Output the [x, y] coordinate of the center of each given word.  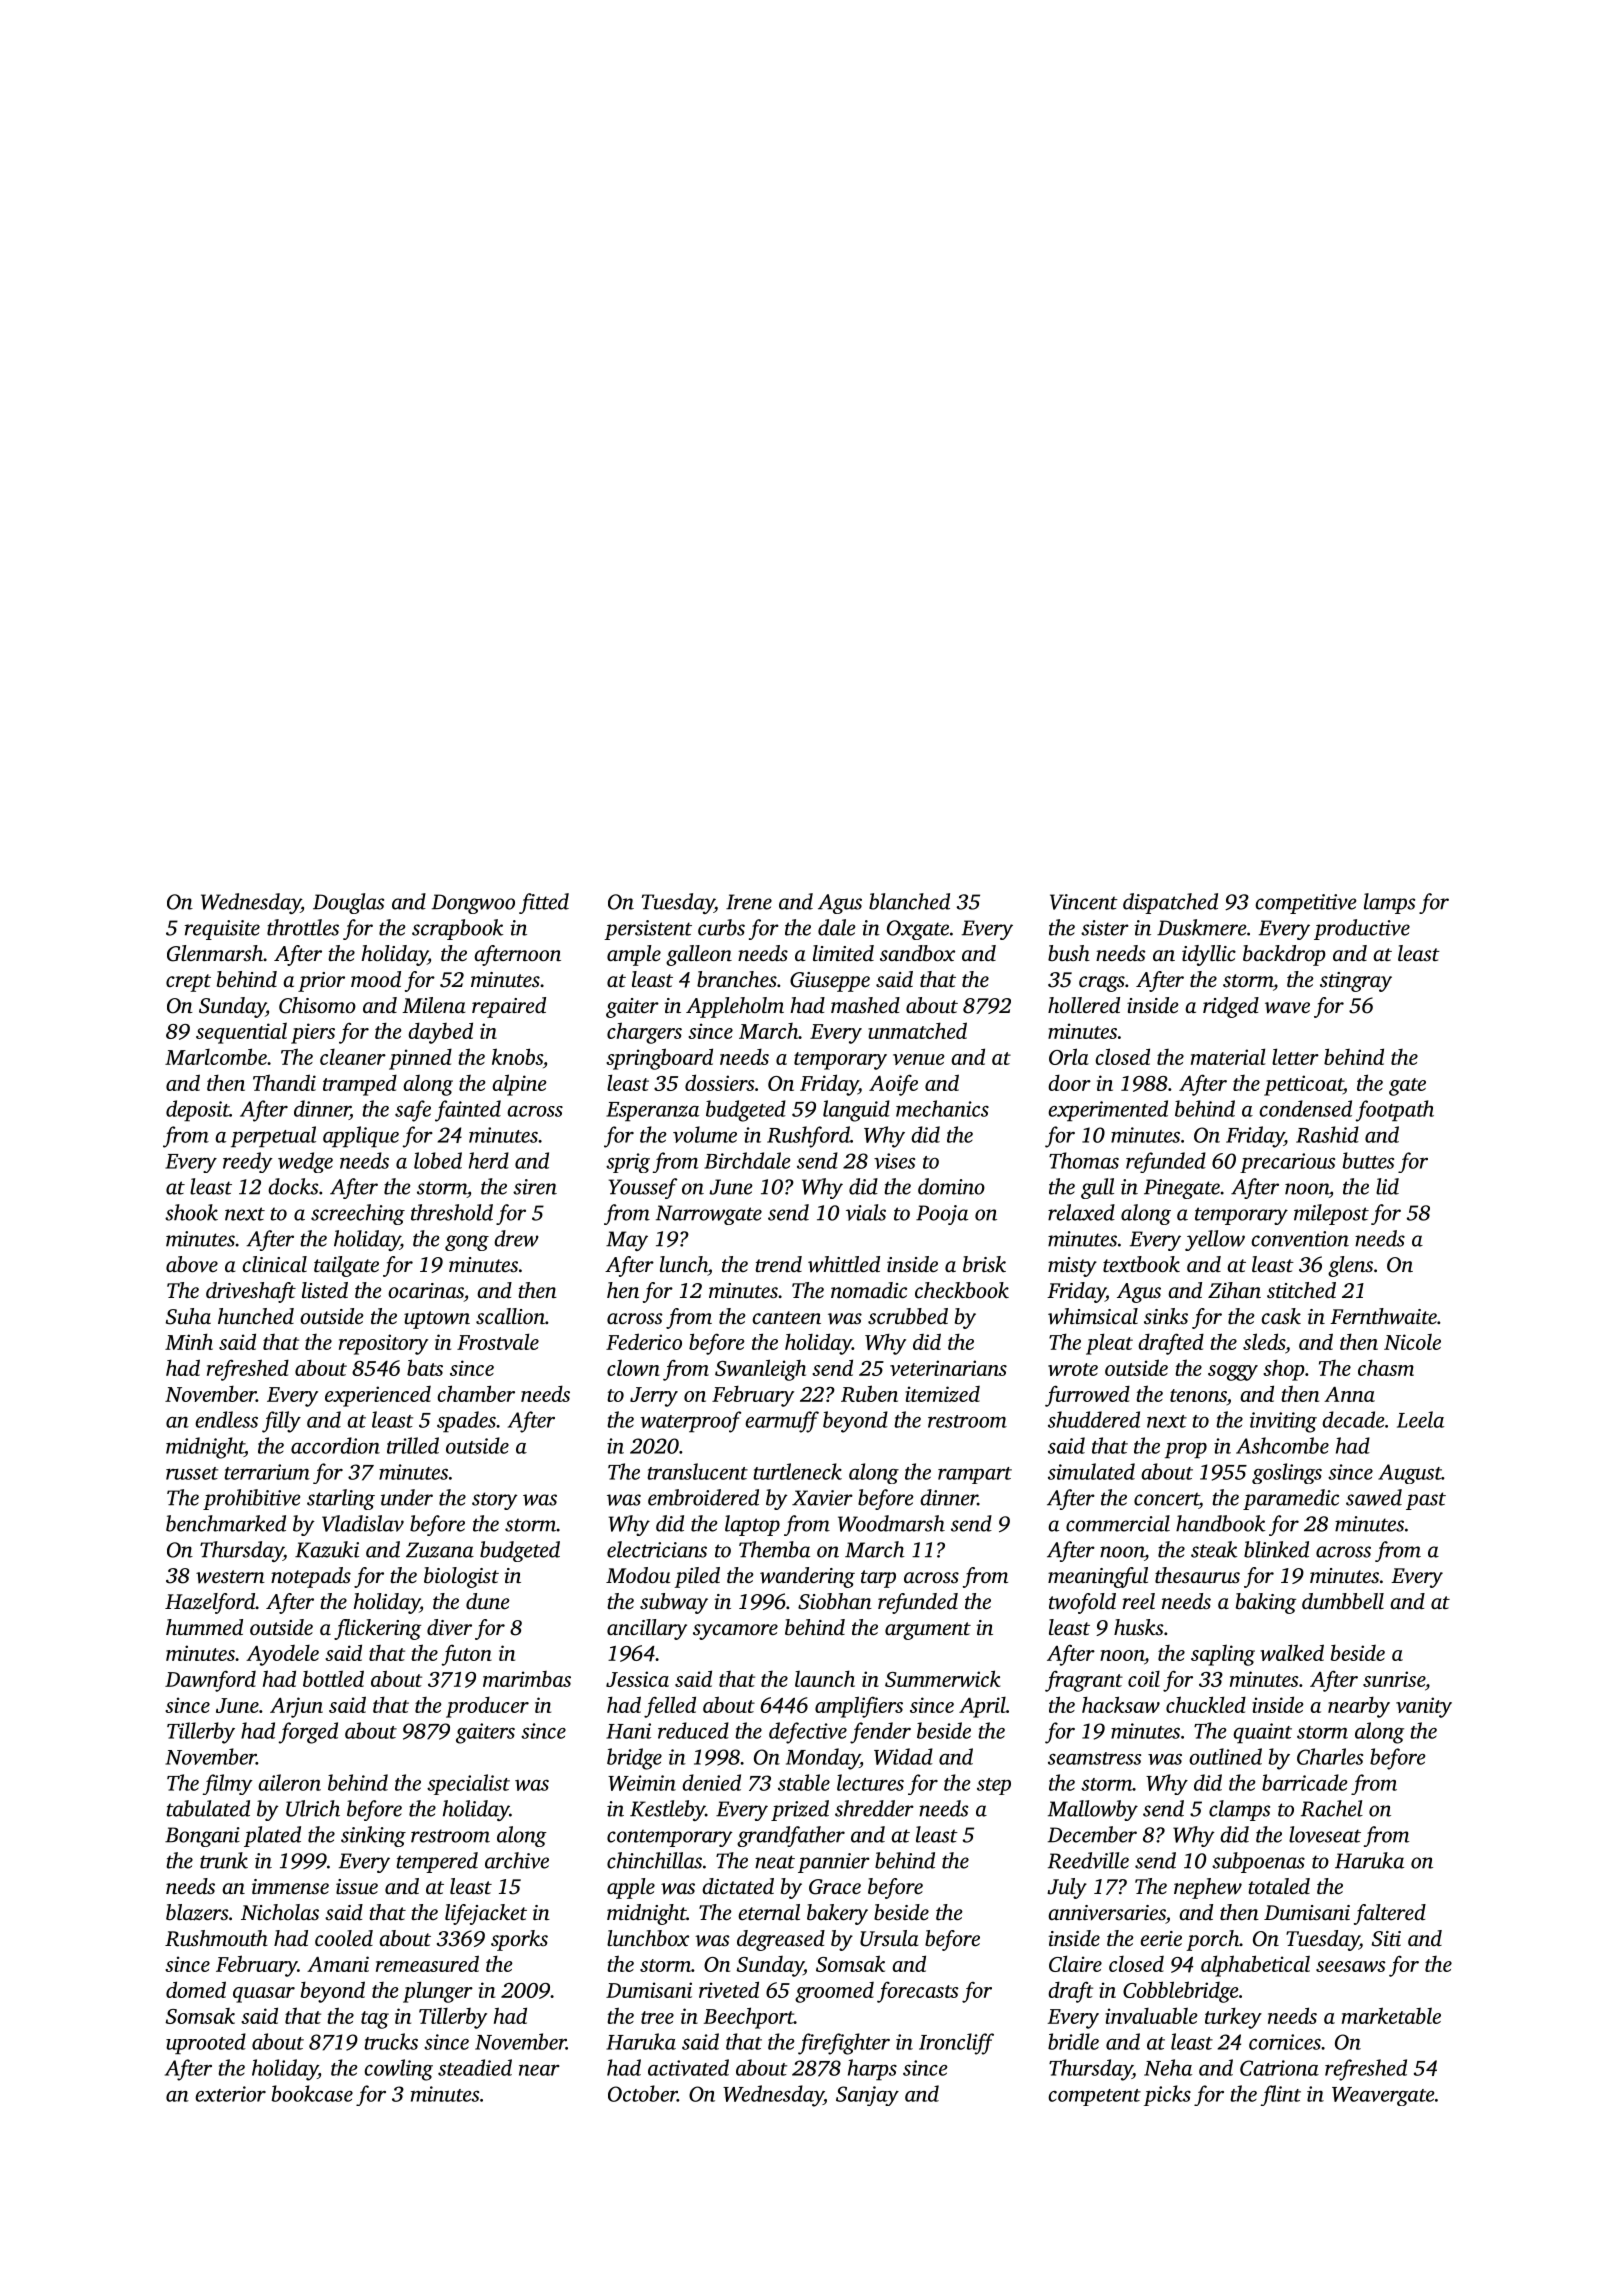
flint [1281, 2095]
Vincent [1084, 902]
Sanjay [867, 2096]
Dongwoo [473, 904]
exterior [230, 2094]
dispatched [1170, 903]
